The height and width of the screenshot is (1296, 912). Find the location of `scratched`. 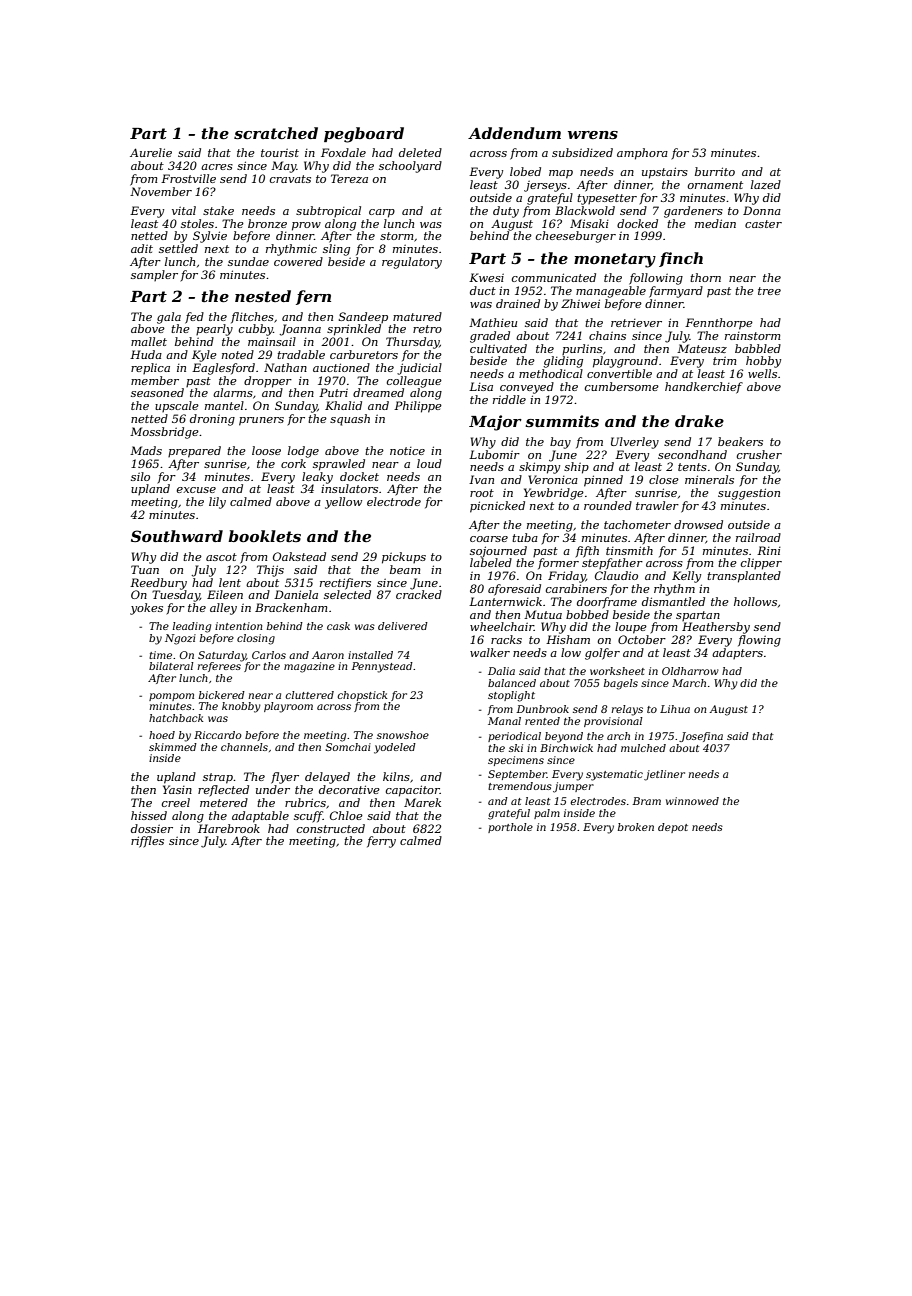

scratched is located at coordinates (276, 133).
